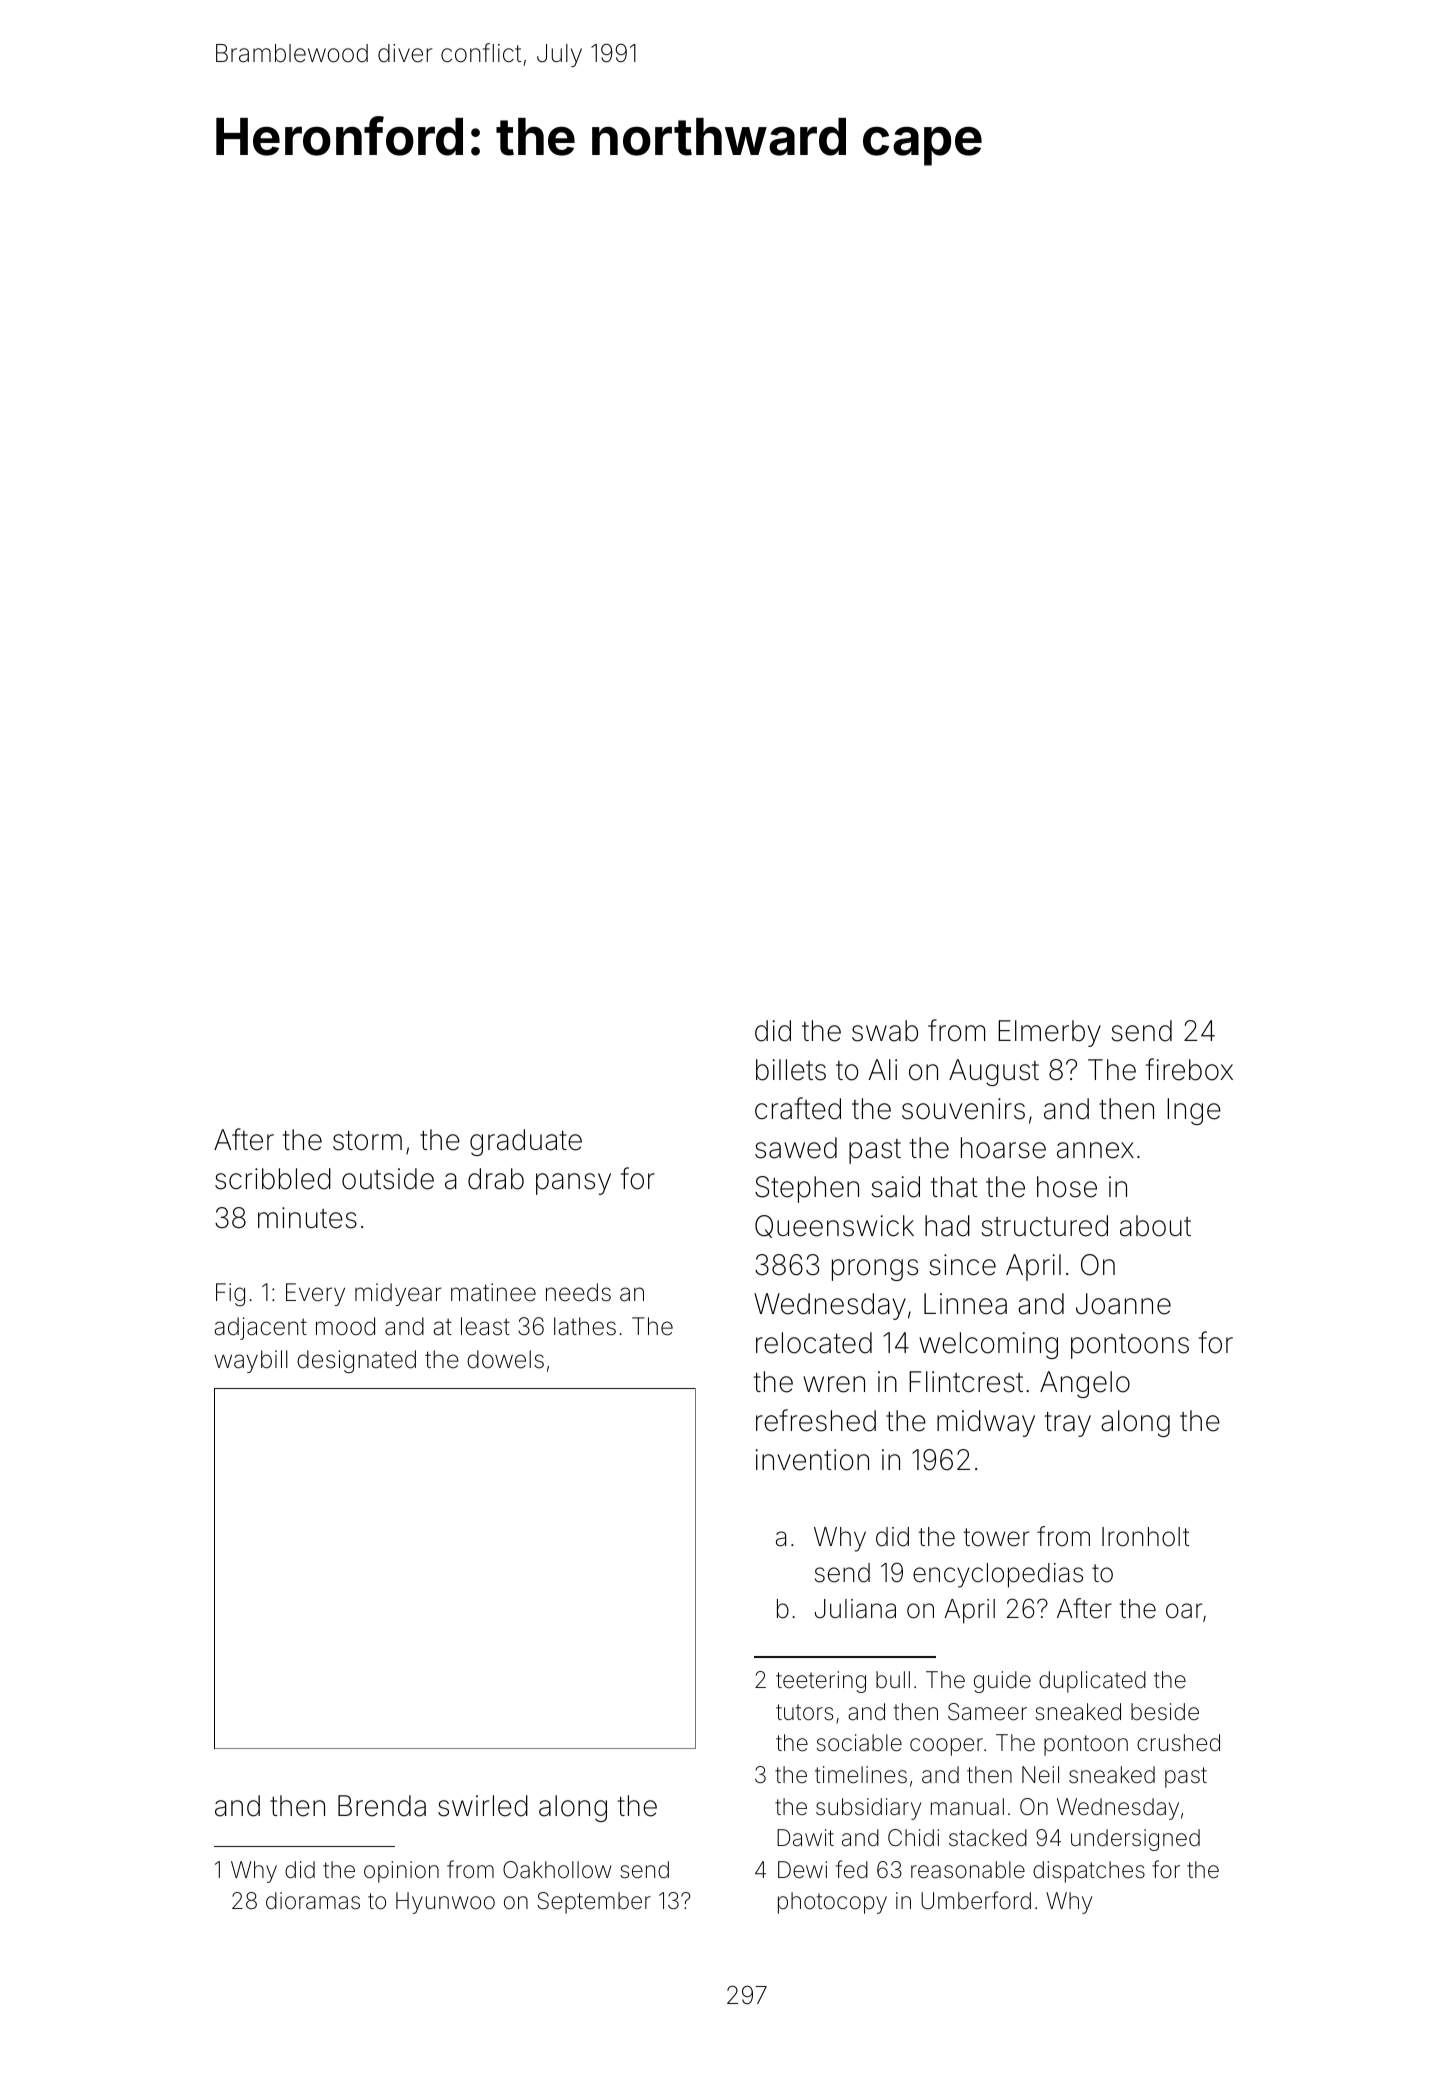  Describe the element at coordinates (382, 1806) in the image. I see `Brenda` at that location.
